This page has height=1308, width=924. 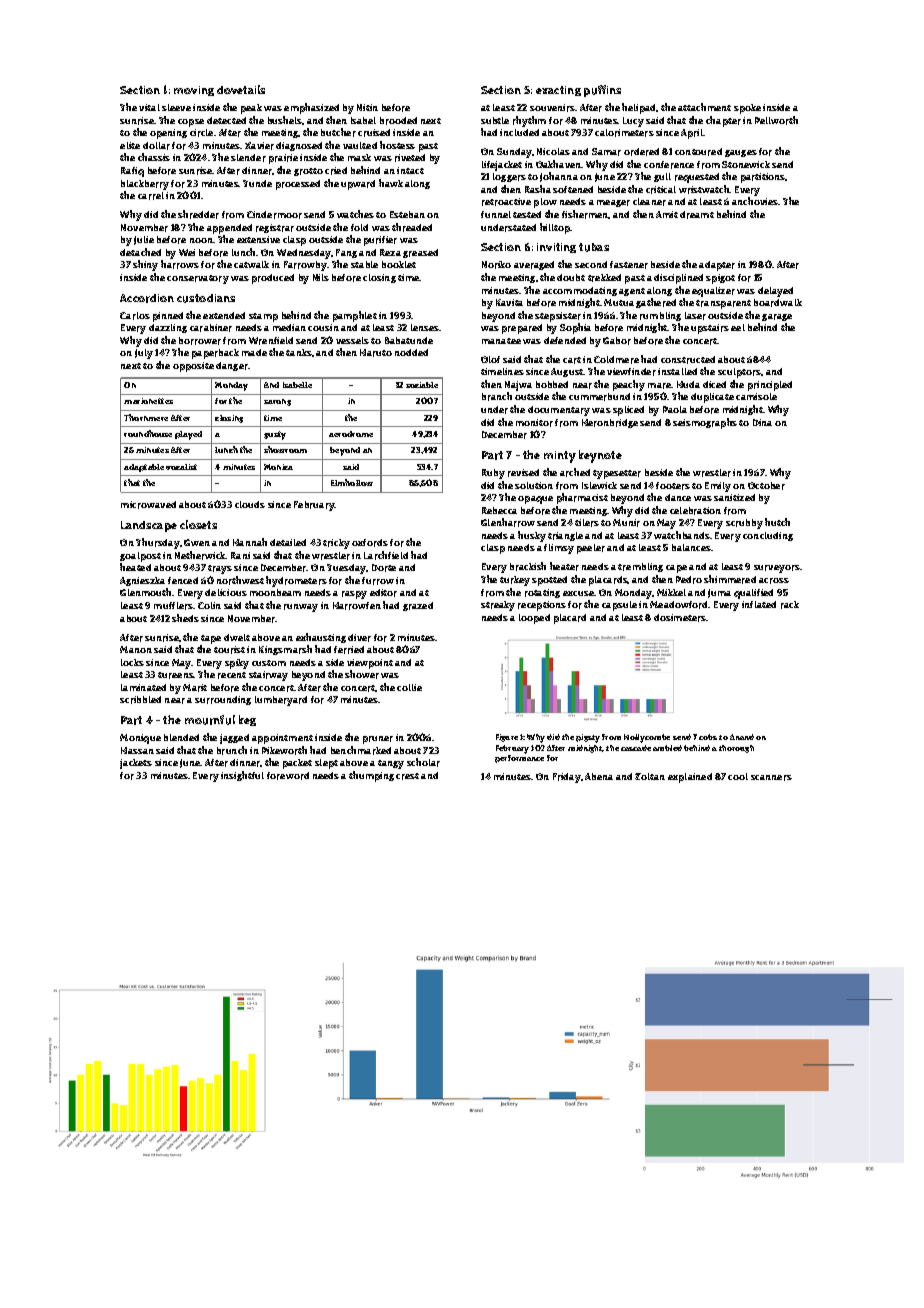 What do you see at coordinates (209, 605) in the page?
I see `Colin` at bounding box center [209, 605].
